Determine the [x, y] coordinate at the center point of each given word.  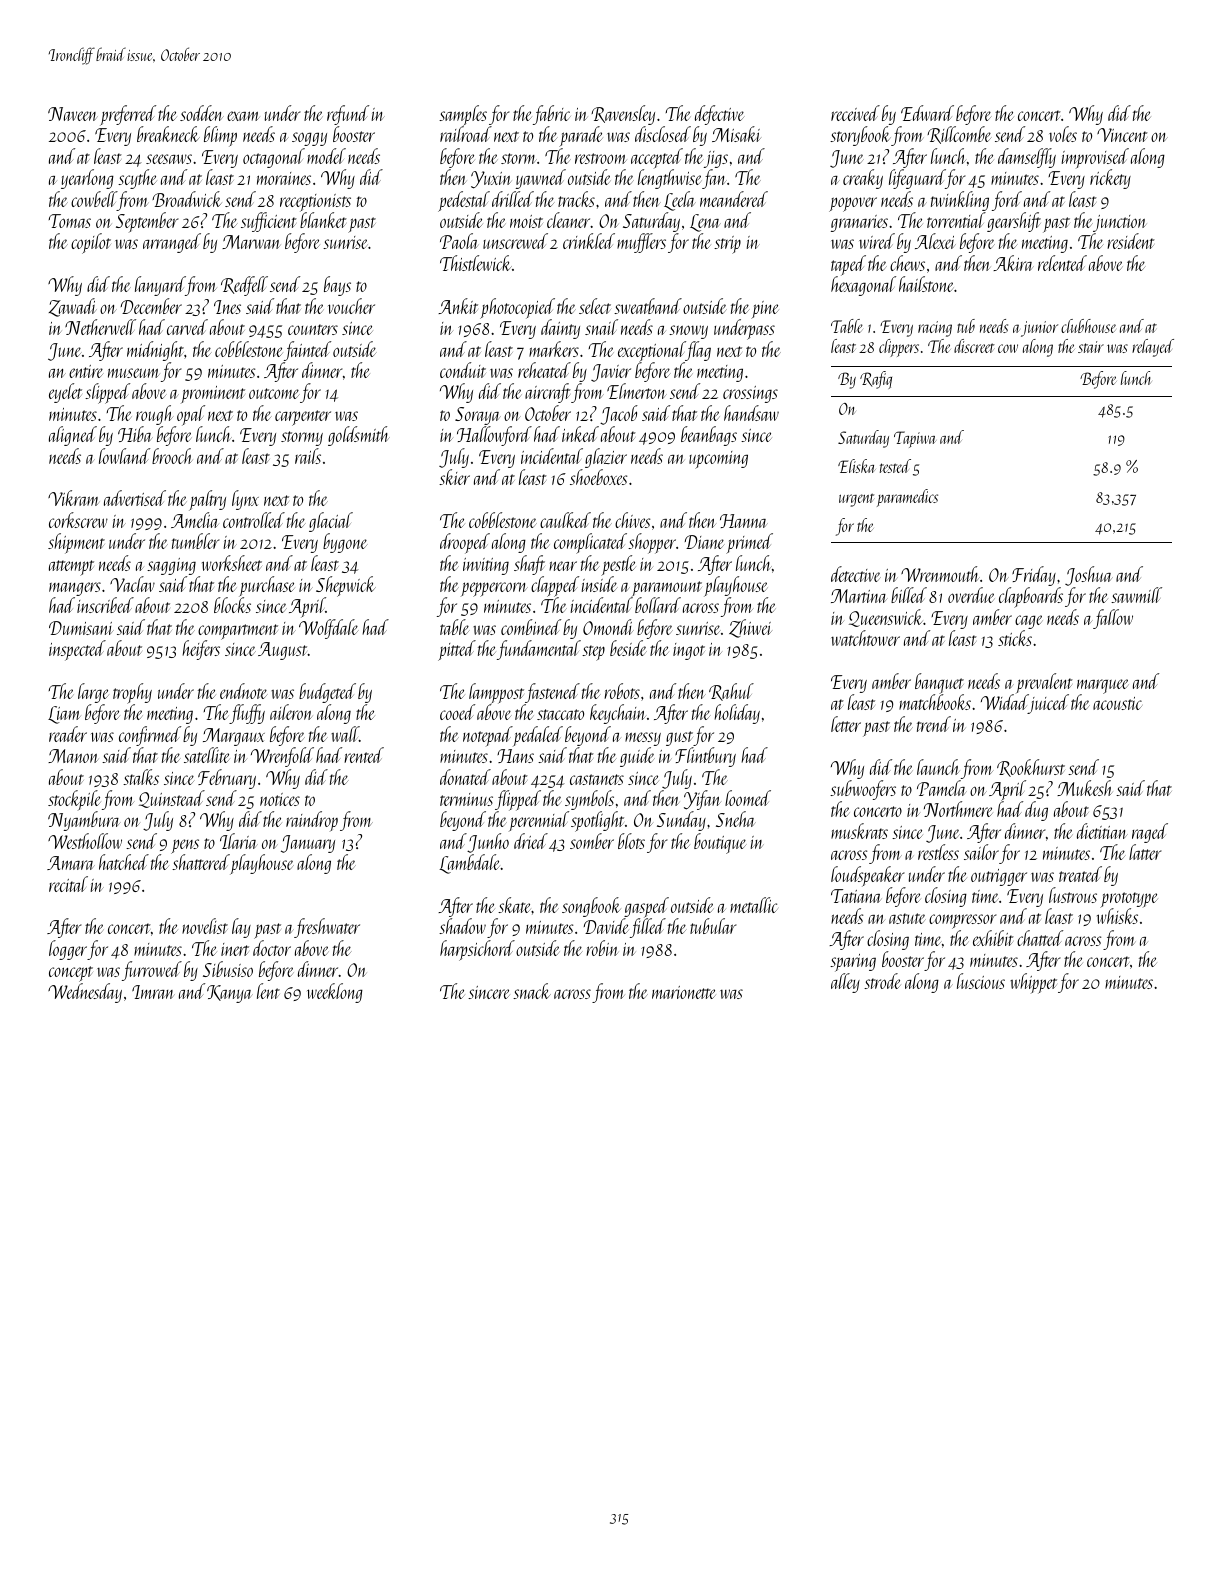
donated [465, 777]
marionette [684, 992]
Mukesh [1084, 788]
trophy [132, 694]
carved [187, 327]
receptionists [315, 203]
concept [71, 974]
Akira [1013, 263]
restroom [601, 158]
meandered [734, 199]
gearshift [1014, 222]
